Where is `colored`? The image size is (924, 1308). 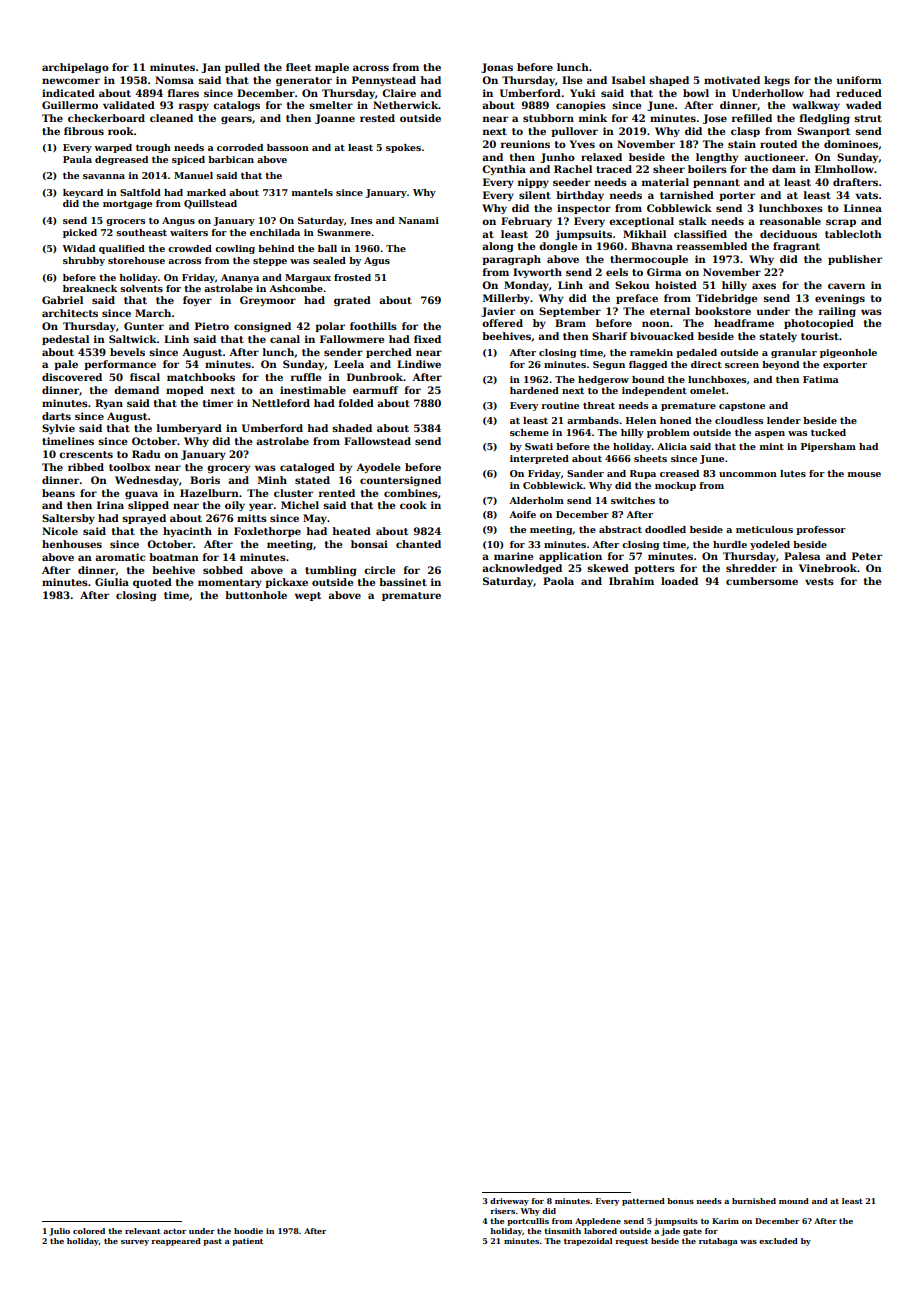 colored is located at coordinates (89, 1231).
